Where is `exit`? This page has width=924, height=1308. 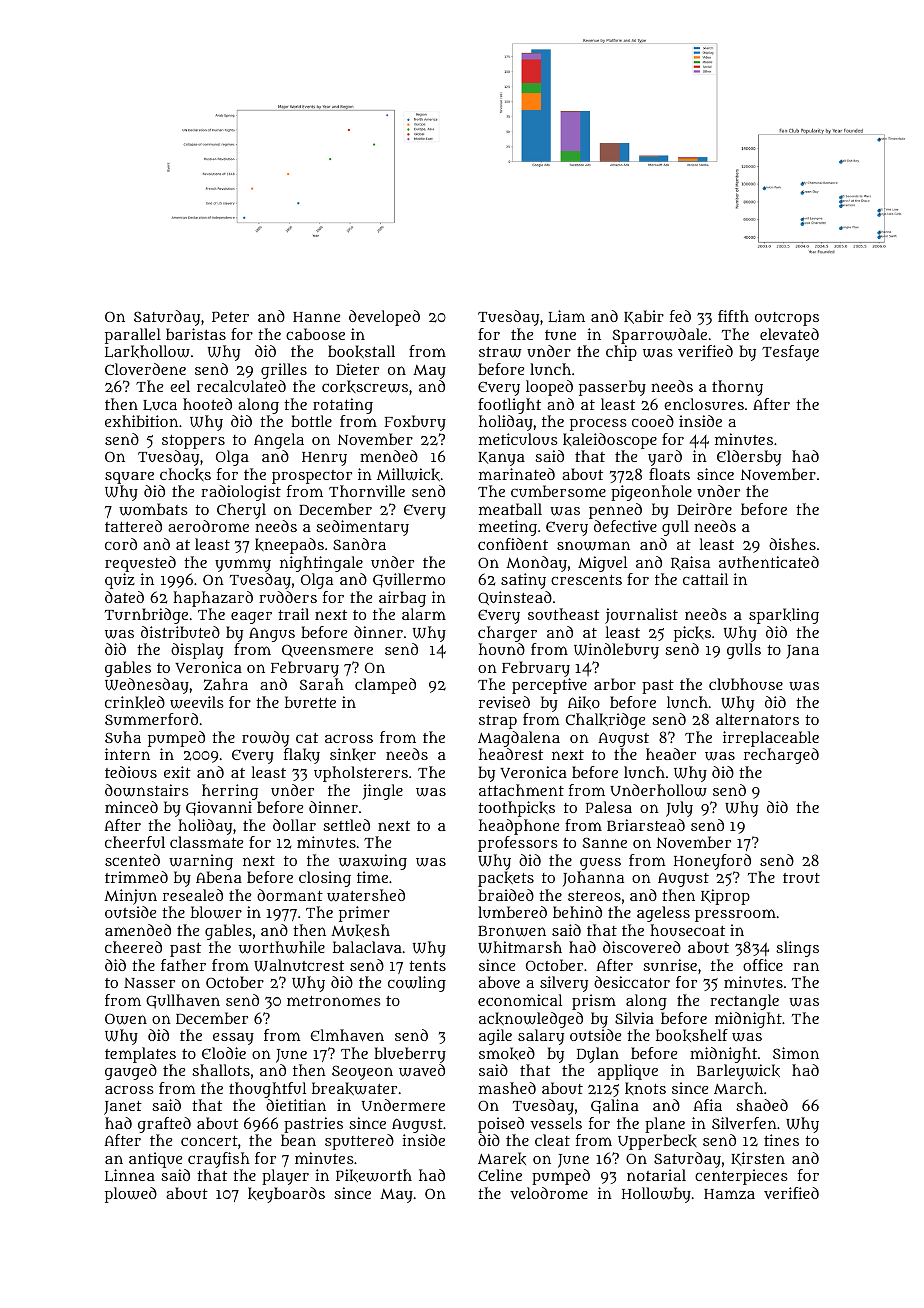
exit is located at coordinates (177, 772).
